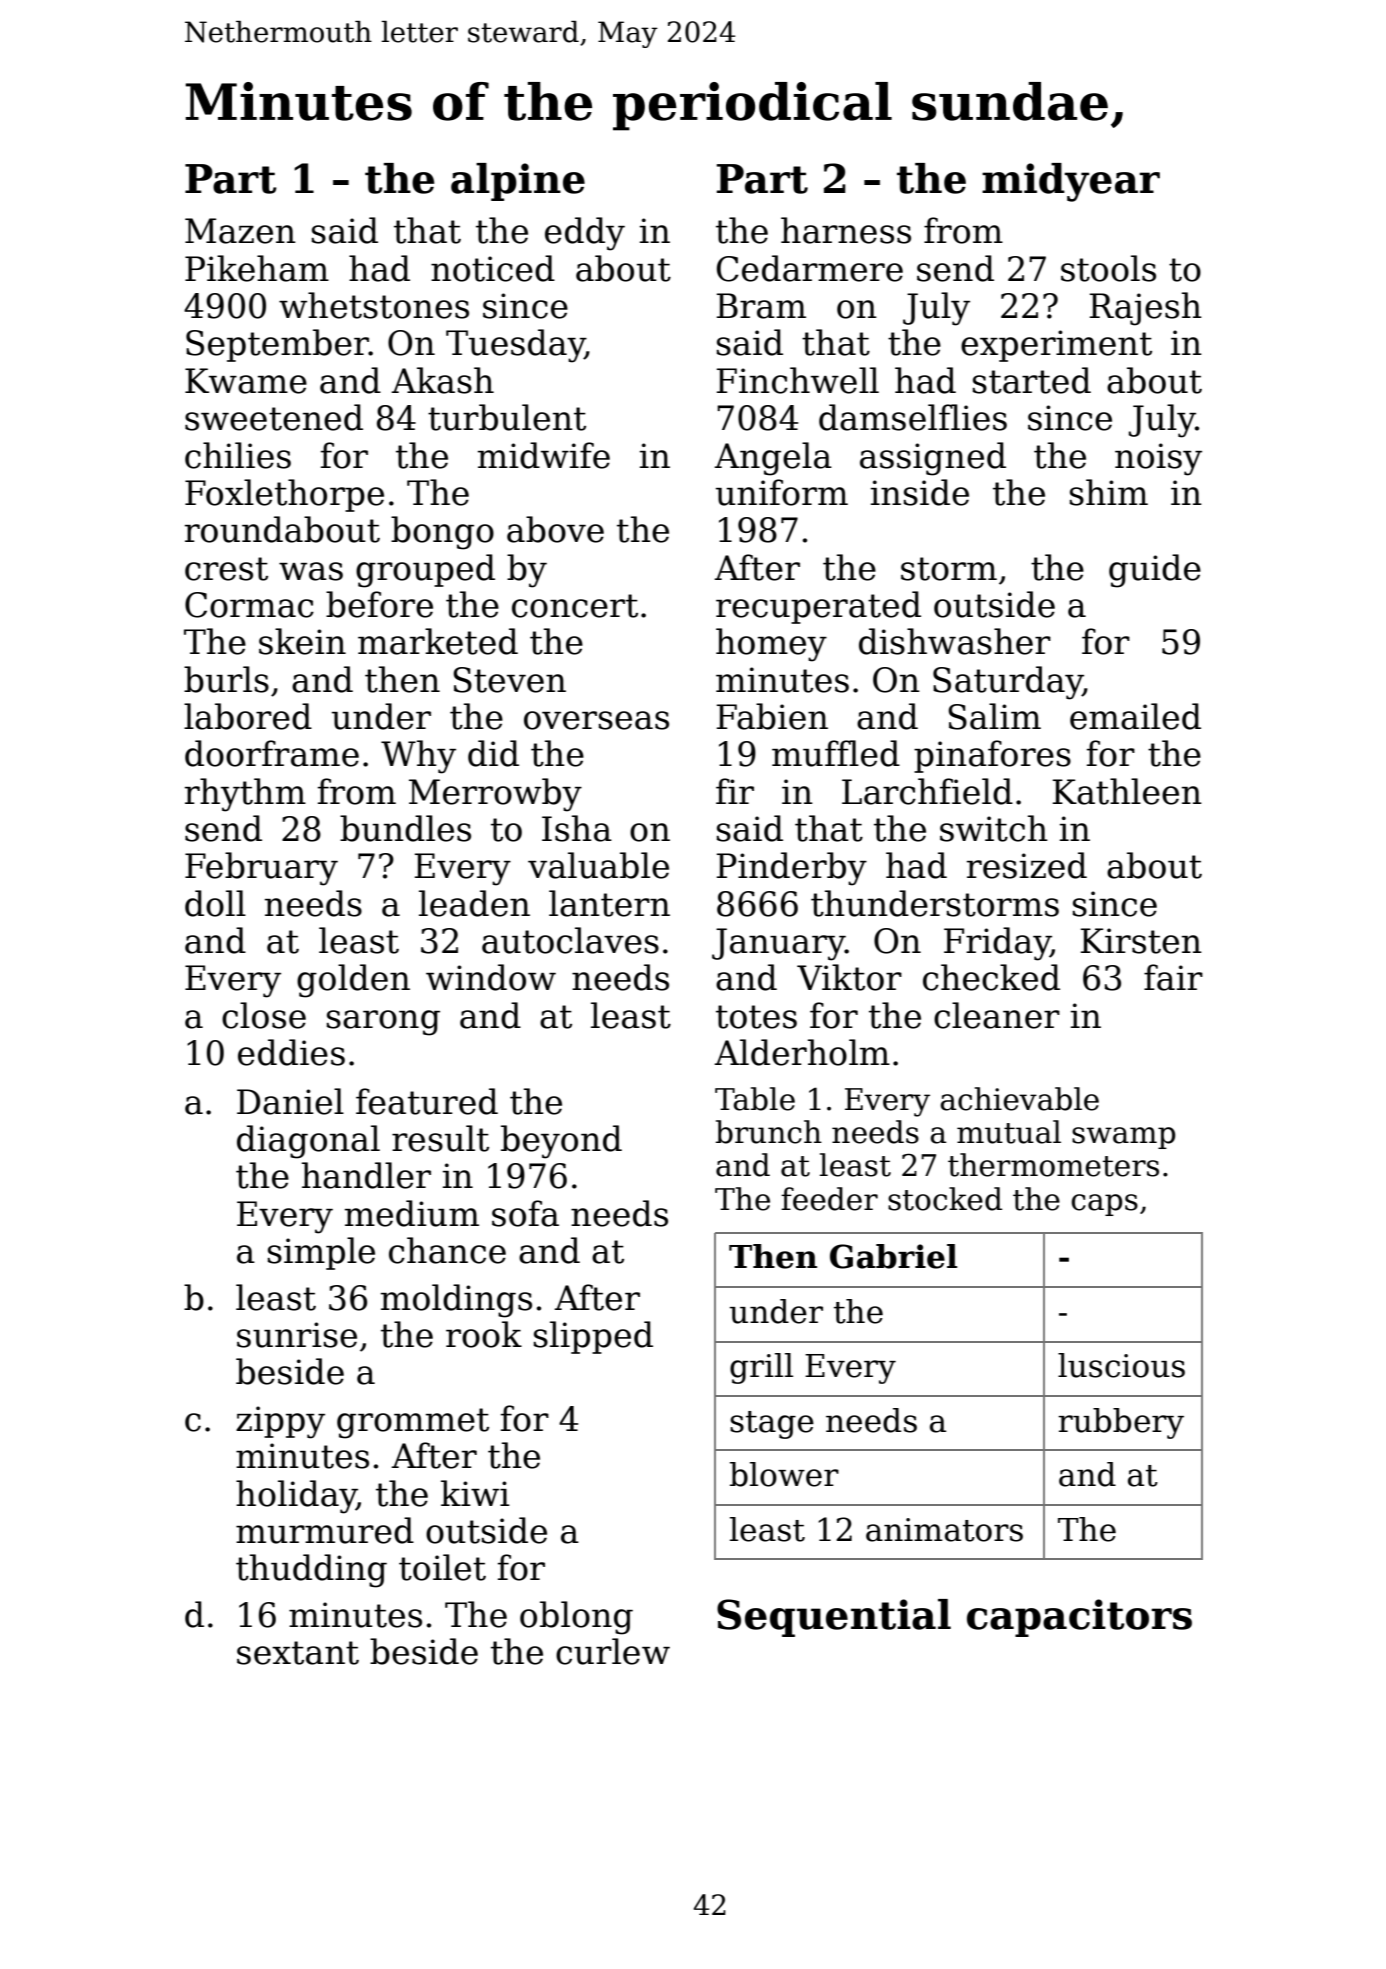 The height and width of the screenshot is (1969, 1386). What do you see at coordinates (321, 1253) in the screenshot?
I see `simple` at bounding box center [321, 1253].
